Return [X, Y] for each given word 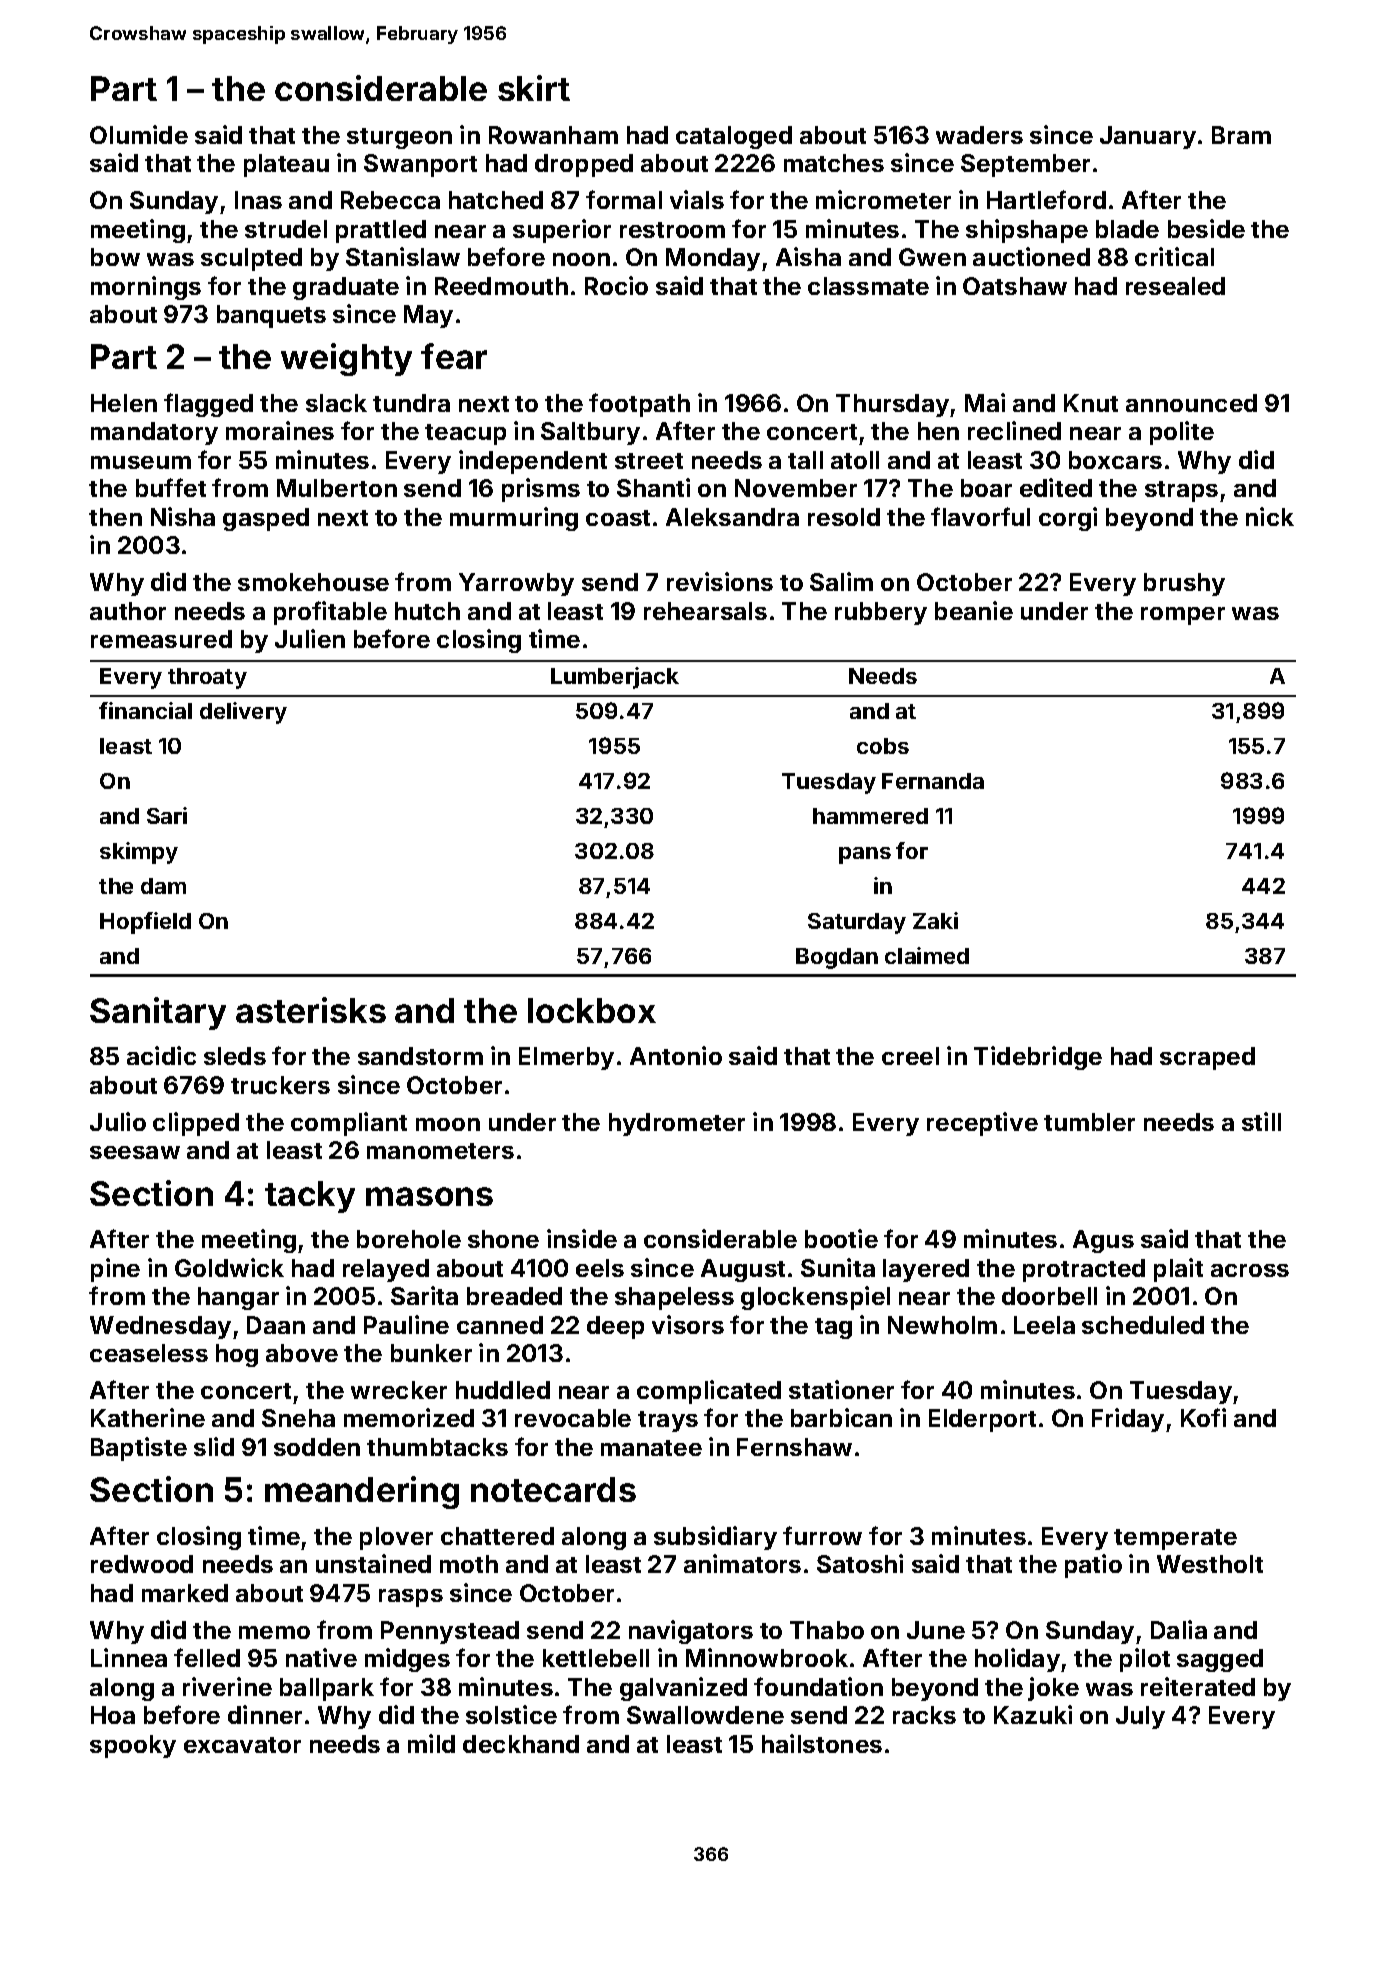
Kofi [1203, 1417]
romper [1183, 616]
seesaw [135, 1152]
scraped [1207, 1058]
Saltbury [590, 433]
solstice [511, 1714]
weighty [346, 359]
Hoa [113, 1715]
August [743, 1270]
